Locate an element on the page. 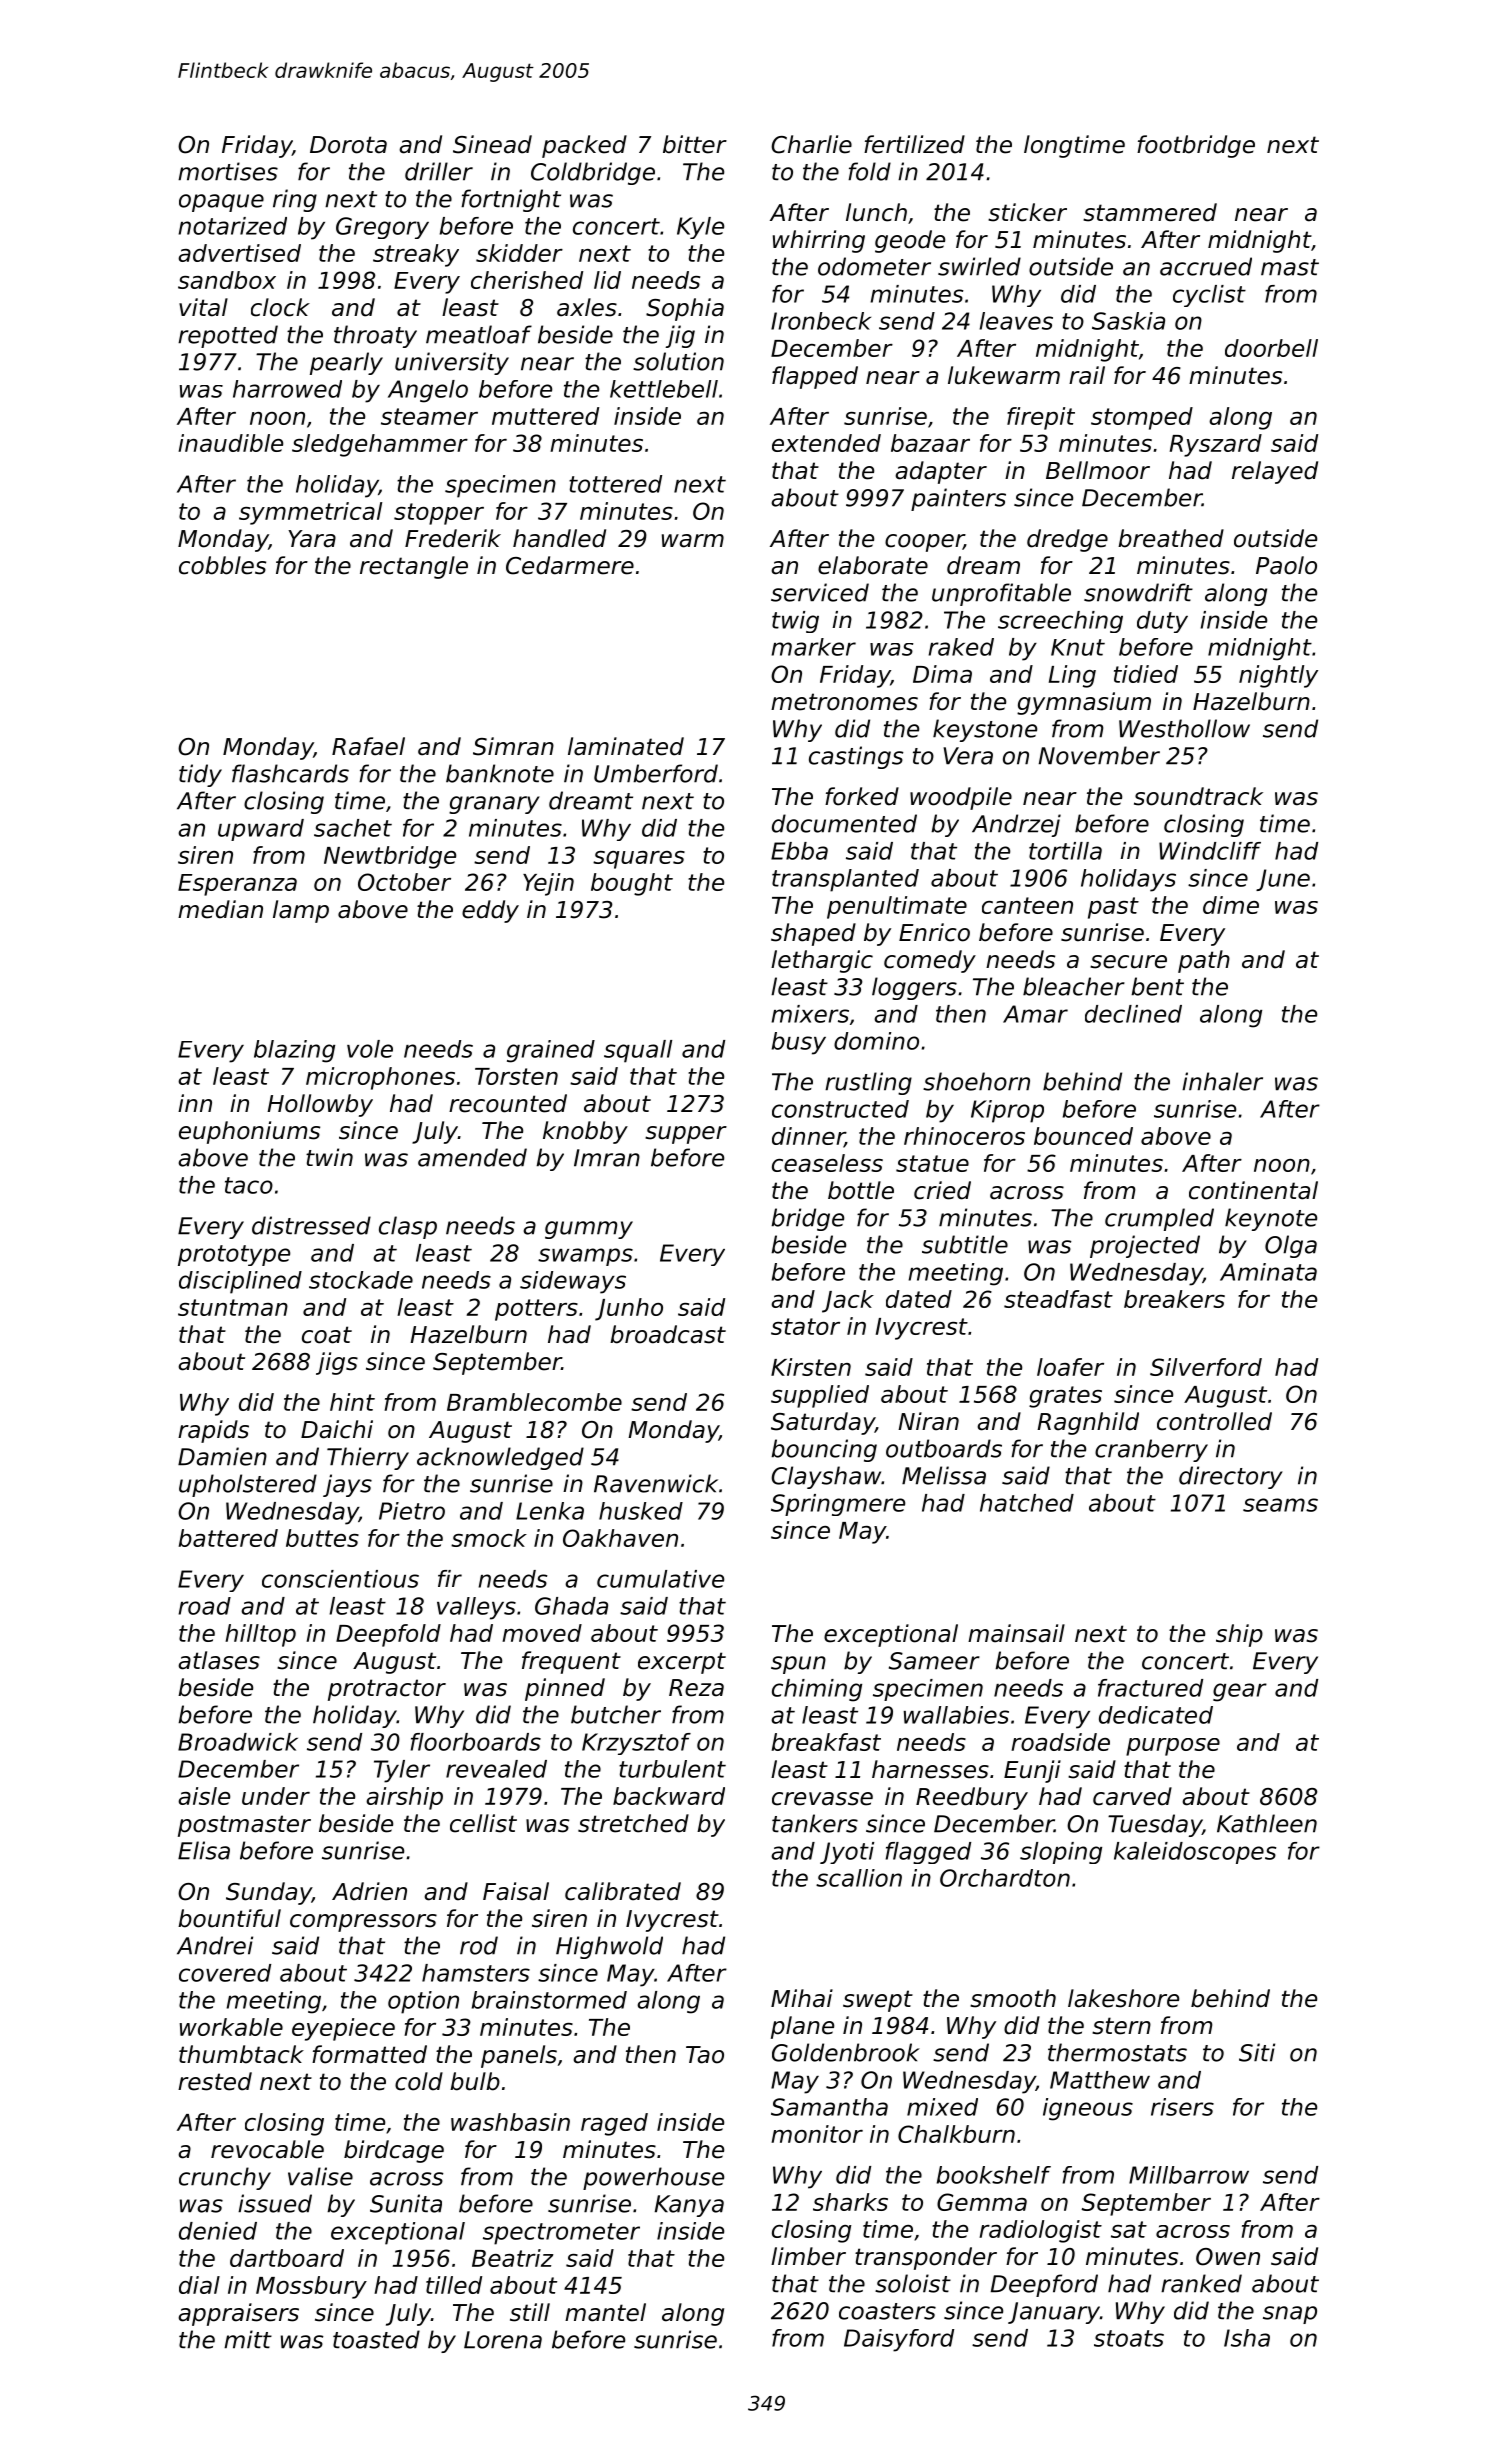 The image size is (1496, 2464). tankers is located at coordinates (815, 1823).
